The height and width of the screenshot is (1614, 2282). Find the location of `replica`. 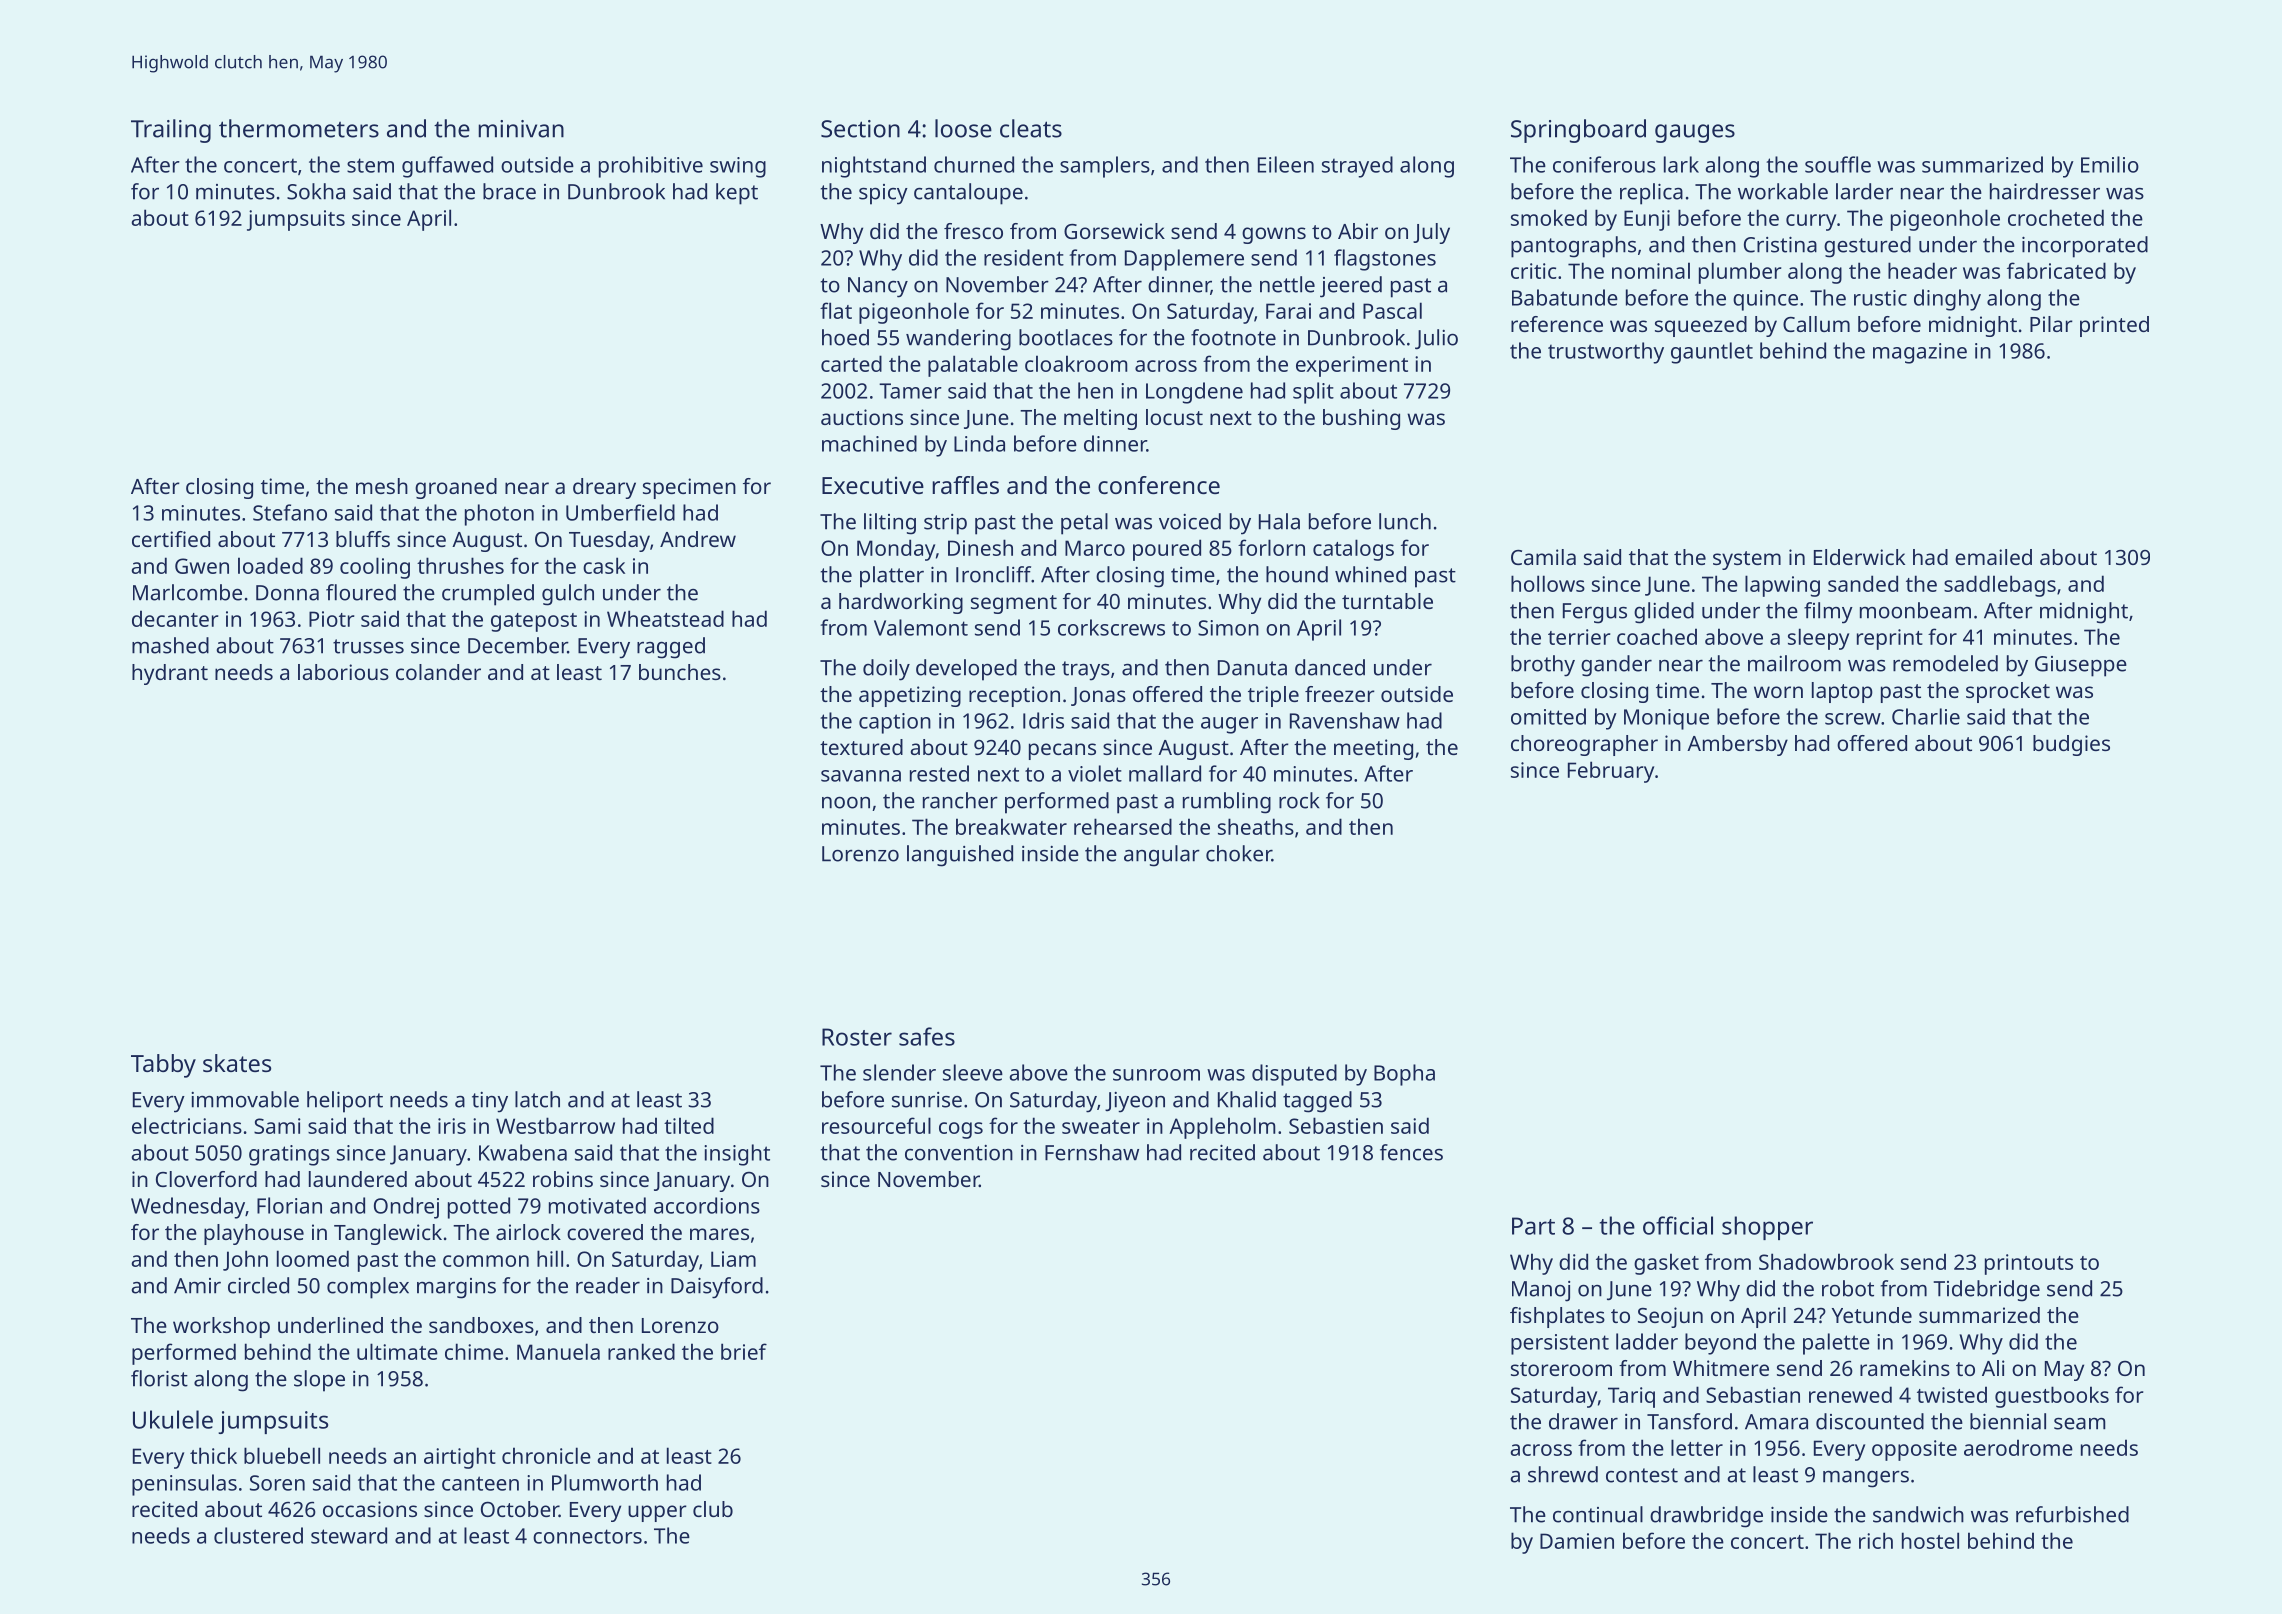

replica is located at coordinates (1651, 194).
